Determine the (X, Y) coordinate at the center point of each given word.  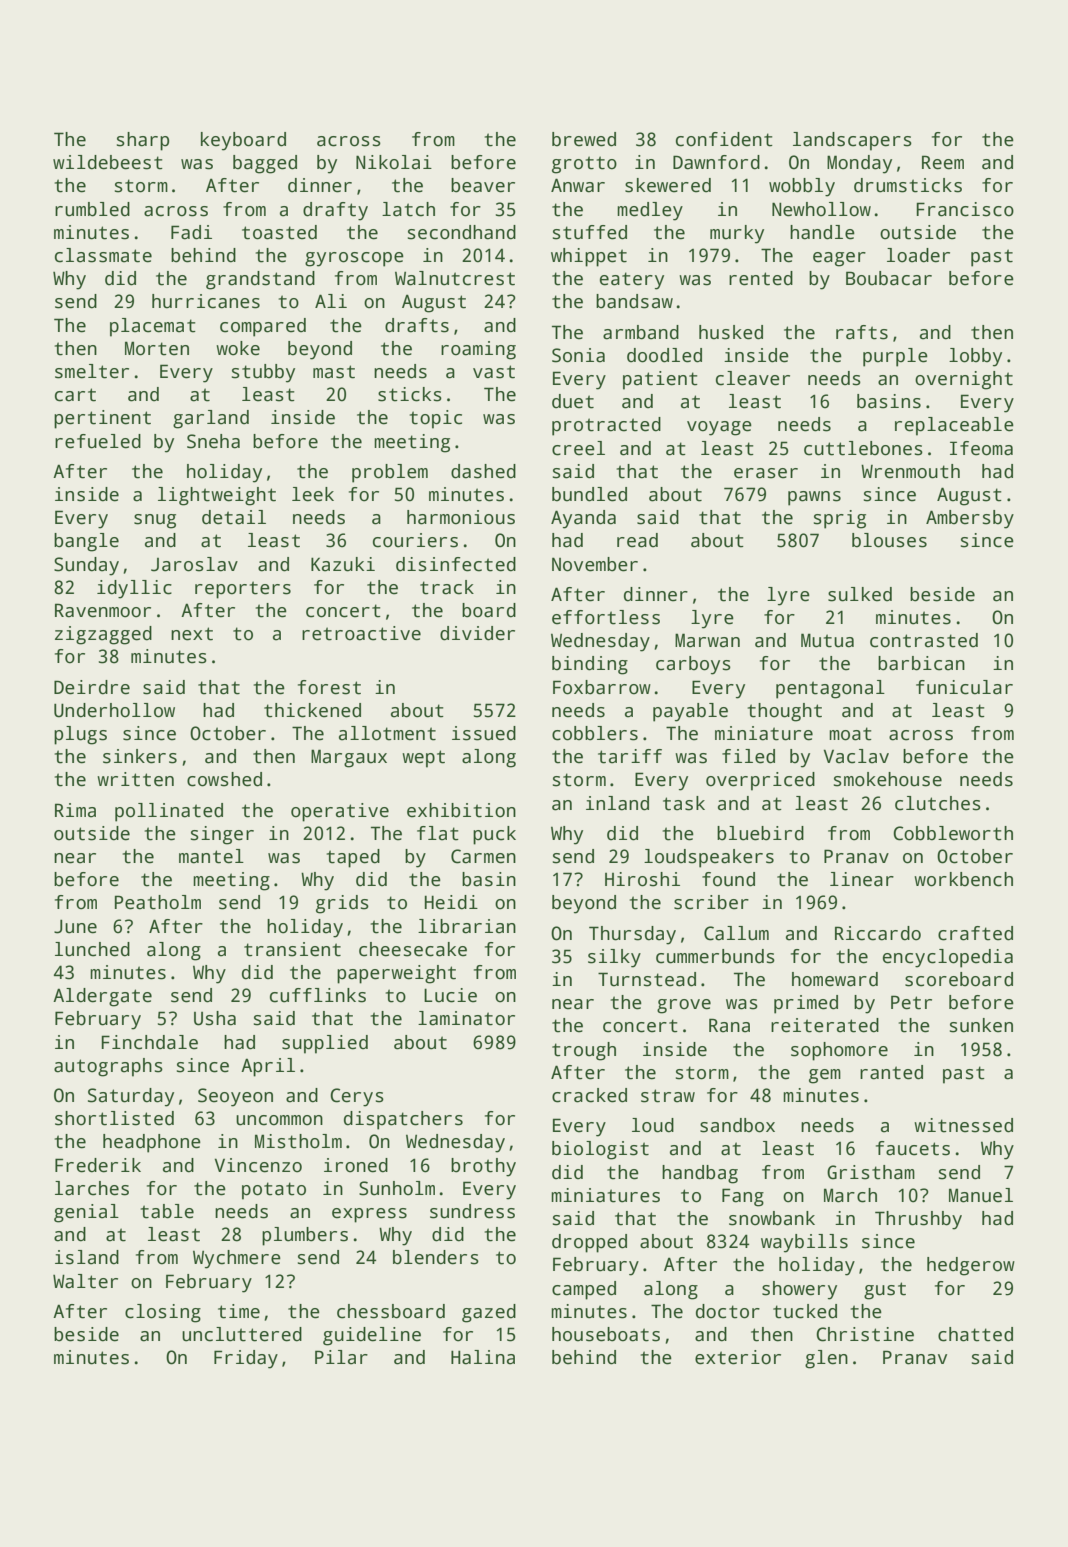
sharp (143, 141)
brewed (584, 139)
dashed (483, 471)
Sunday (86, 566)
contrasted (924, 640)
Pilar (341, 1357)
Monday (859, 164)
